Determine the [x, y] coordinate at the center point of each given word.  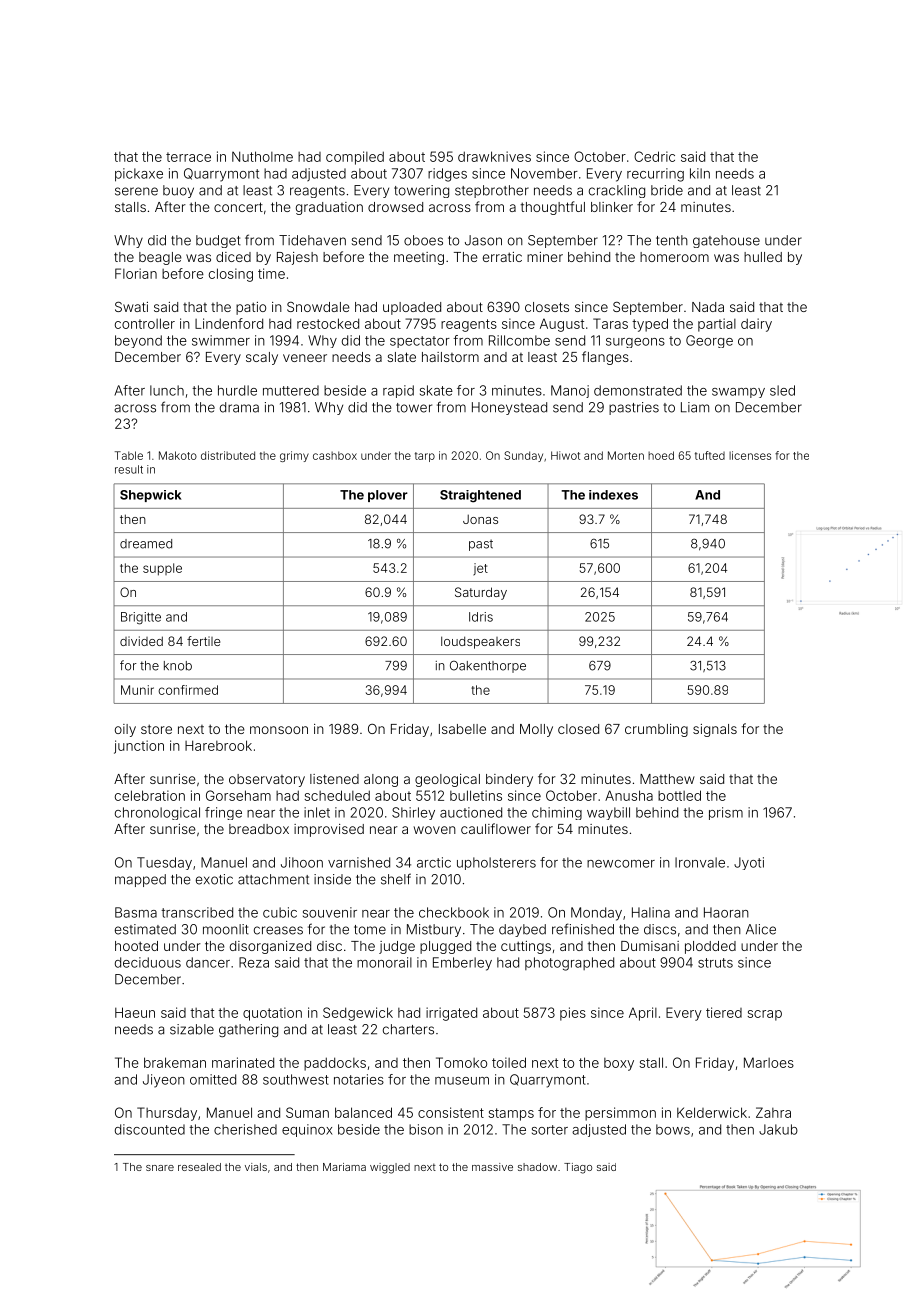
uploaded [412, 308]
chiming [557, 813]
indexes [613, 495]
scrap [765, 1015]
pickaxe [139, 175]
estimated [145, 929]
